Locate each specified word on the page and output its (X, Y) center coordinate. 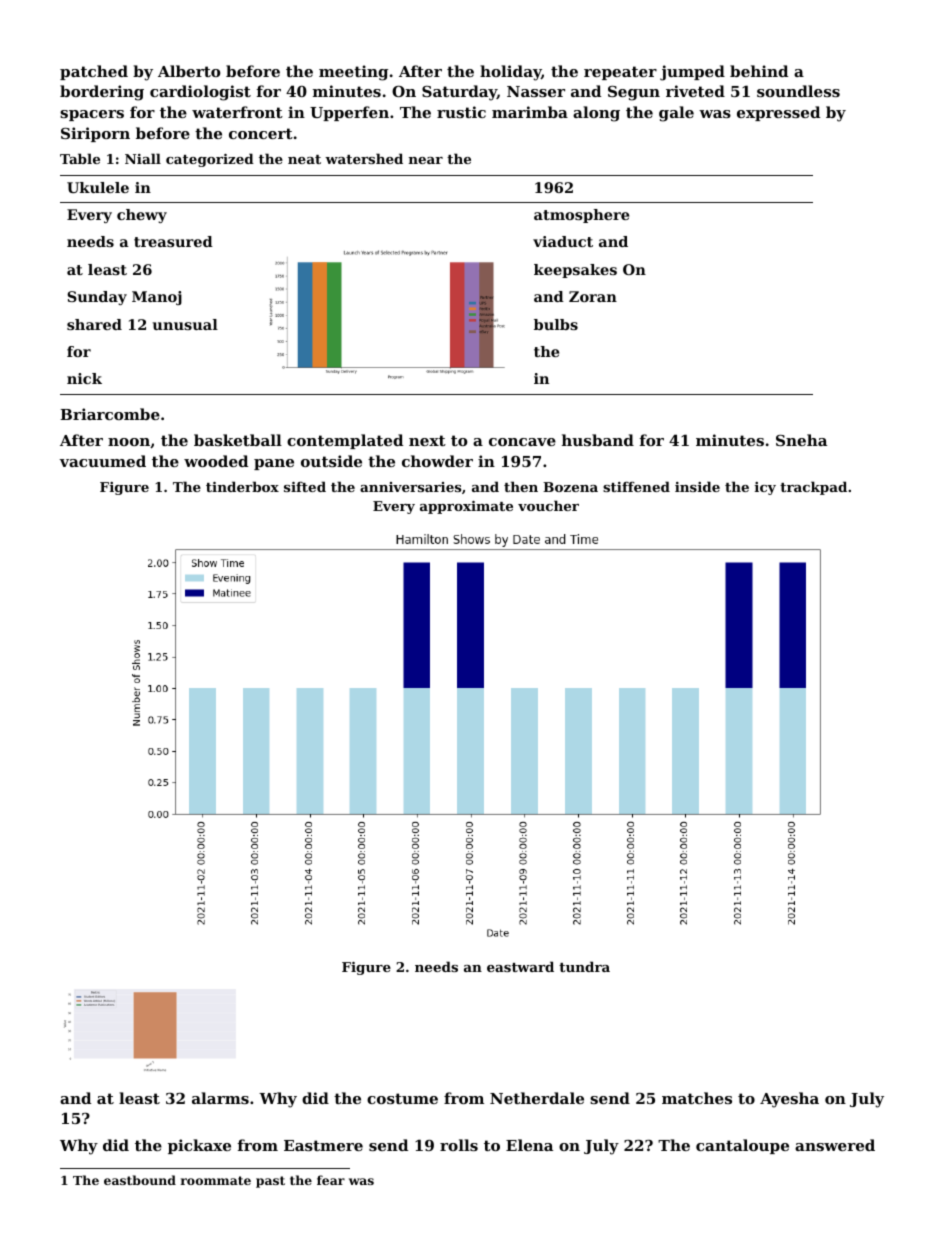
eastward (520, 966)
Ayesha (789, 1100)
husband (598, 440)
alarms (220, 1098)
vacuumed (103, 461)
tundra (584, 966)
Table (80, 158)
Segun (634, 93)
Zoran (593, 296)
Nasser (536, 91)
